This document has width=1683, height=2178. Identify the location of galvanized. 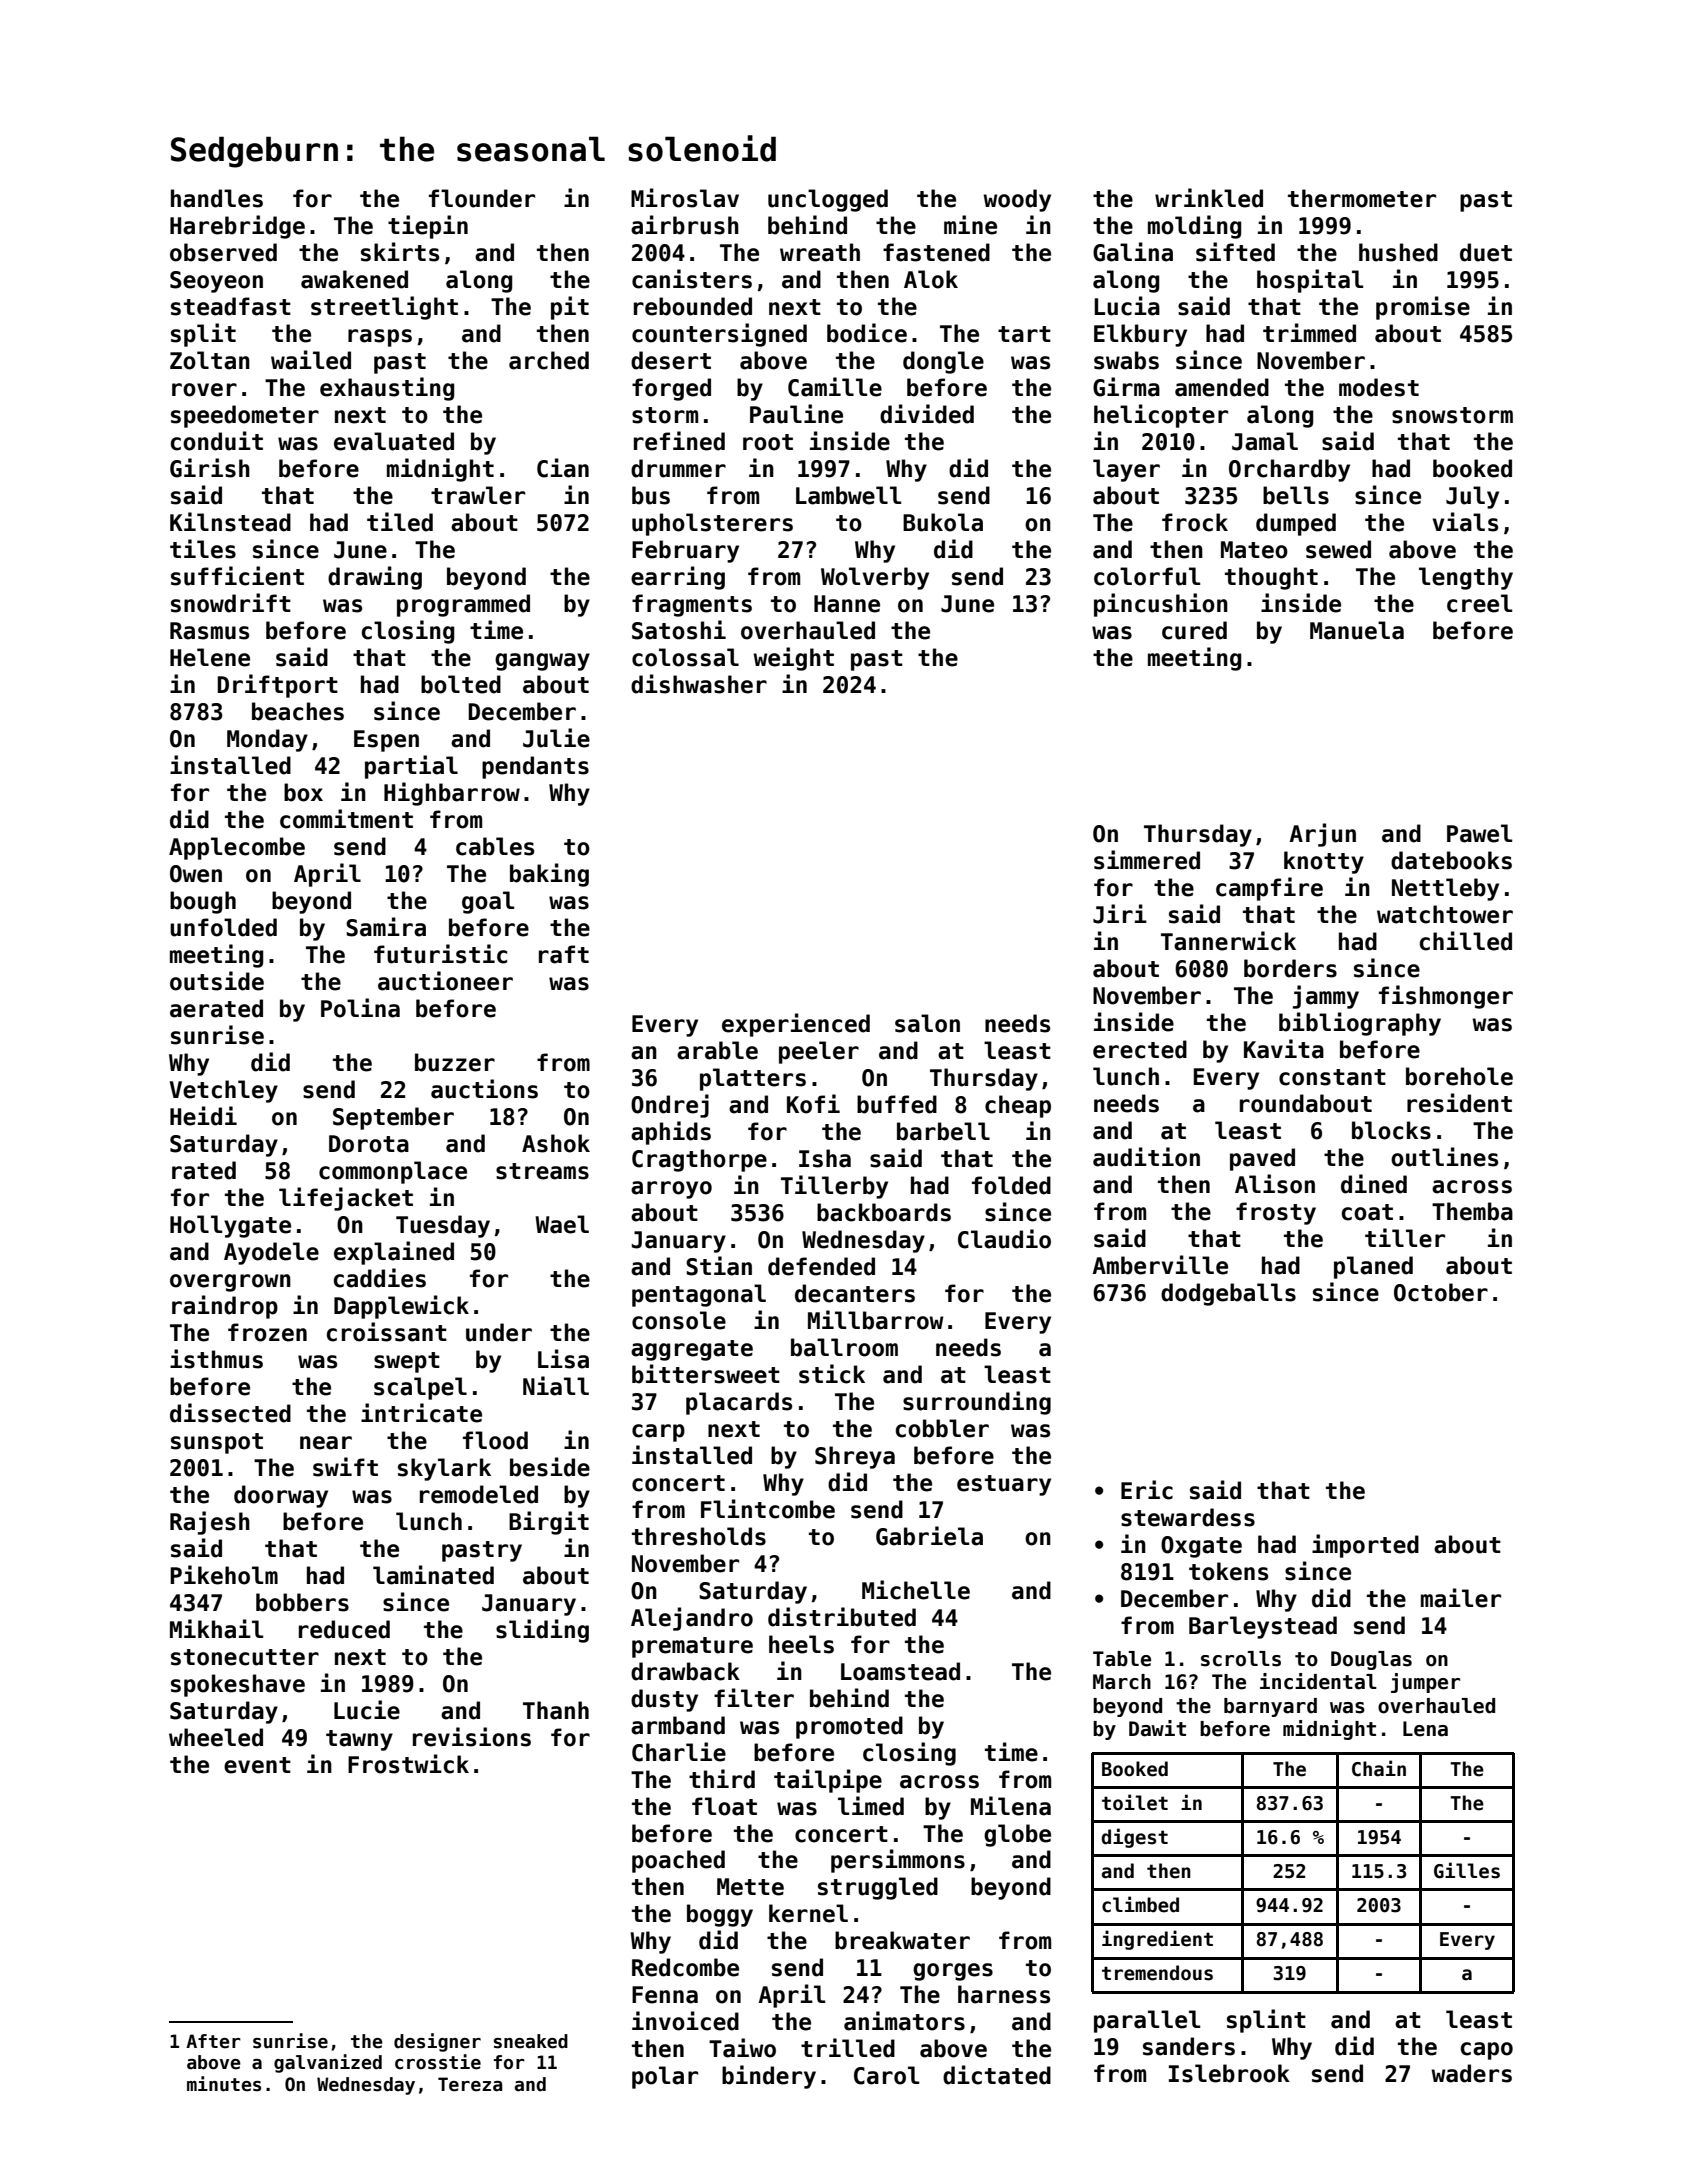
(328, 2063).
